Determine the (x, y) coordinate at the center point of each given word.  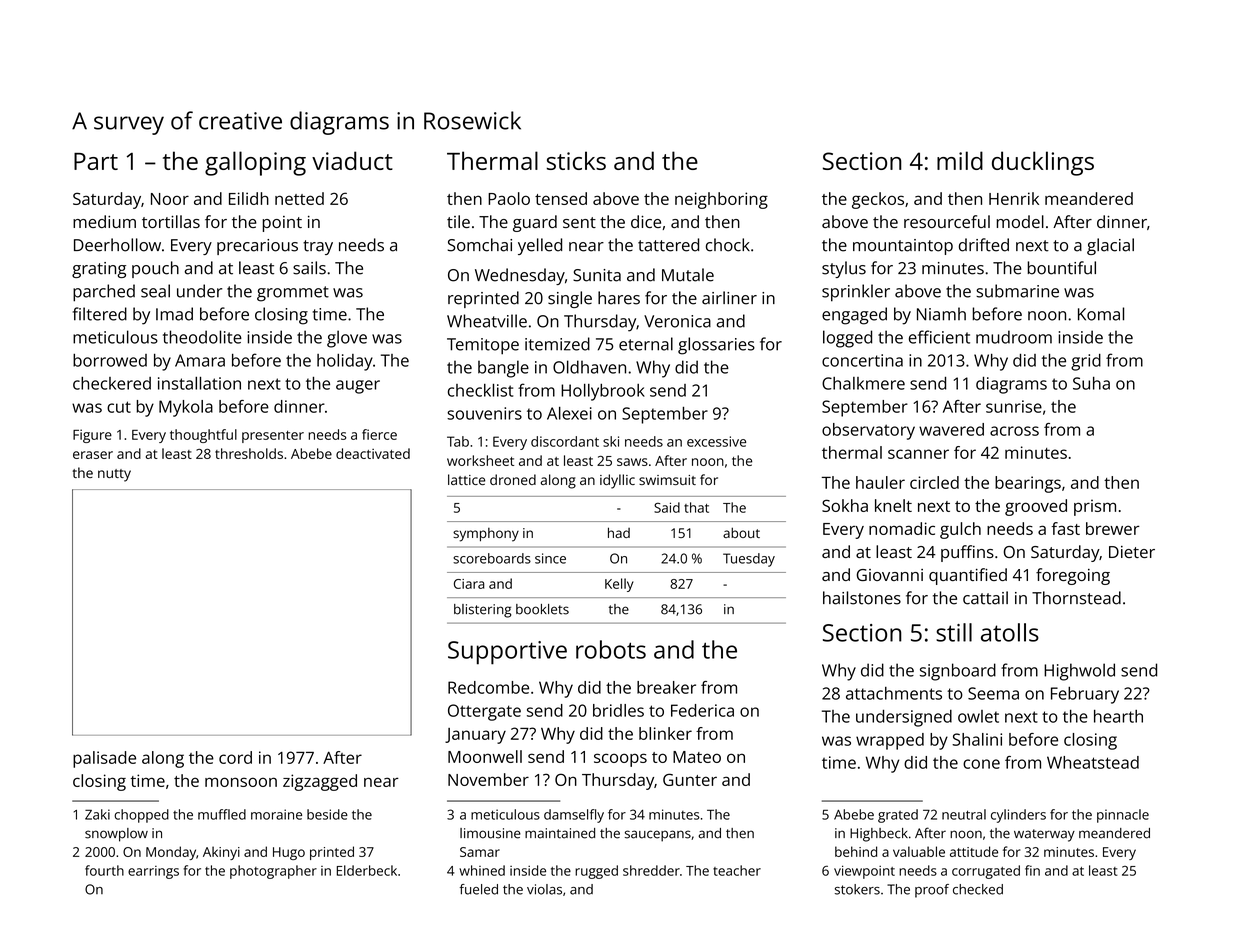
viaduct (352, 160)
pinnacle (1123, 816)
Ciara (469, 584)
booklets (542, 609)
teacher (737, 870)
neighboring (721, 200)
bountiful (1061, 268)
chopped (141, 816)
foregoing (1073, 576)
